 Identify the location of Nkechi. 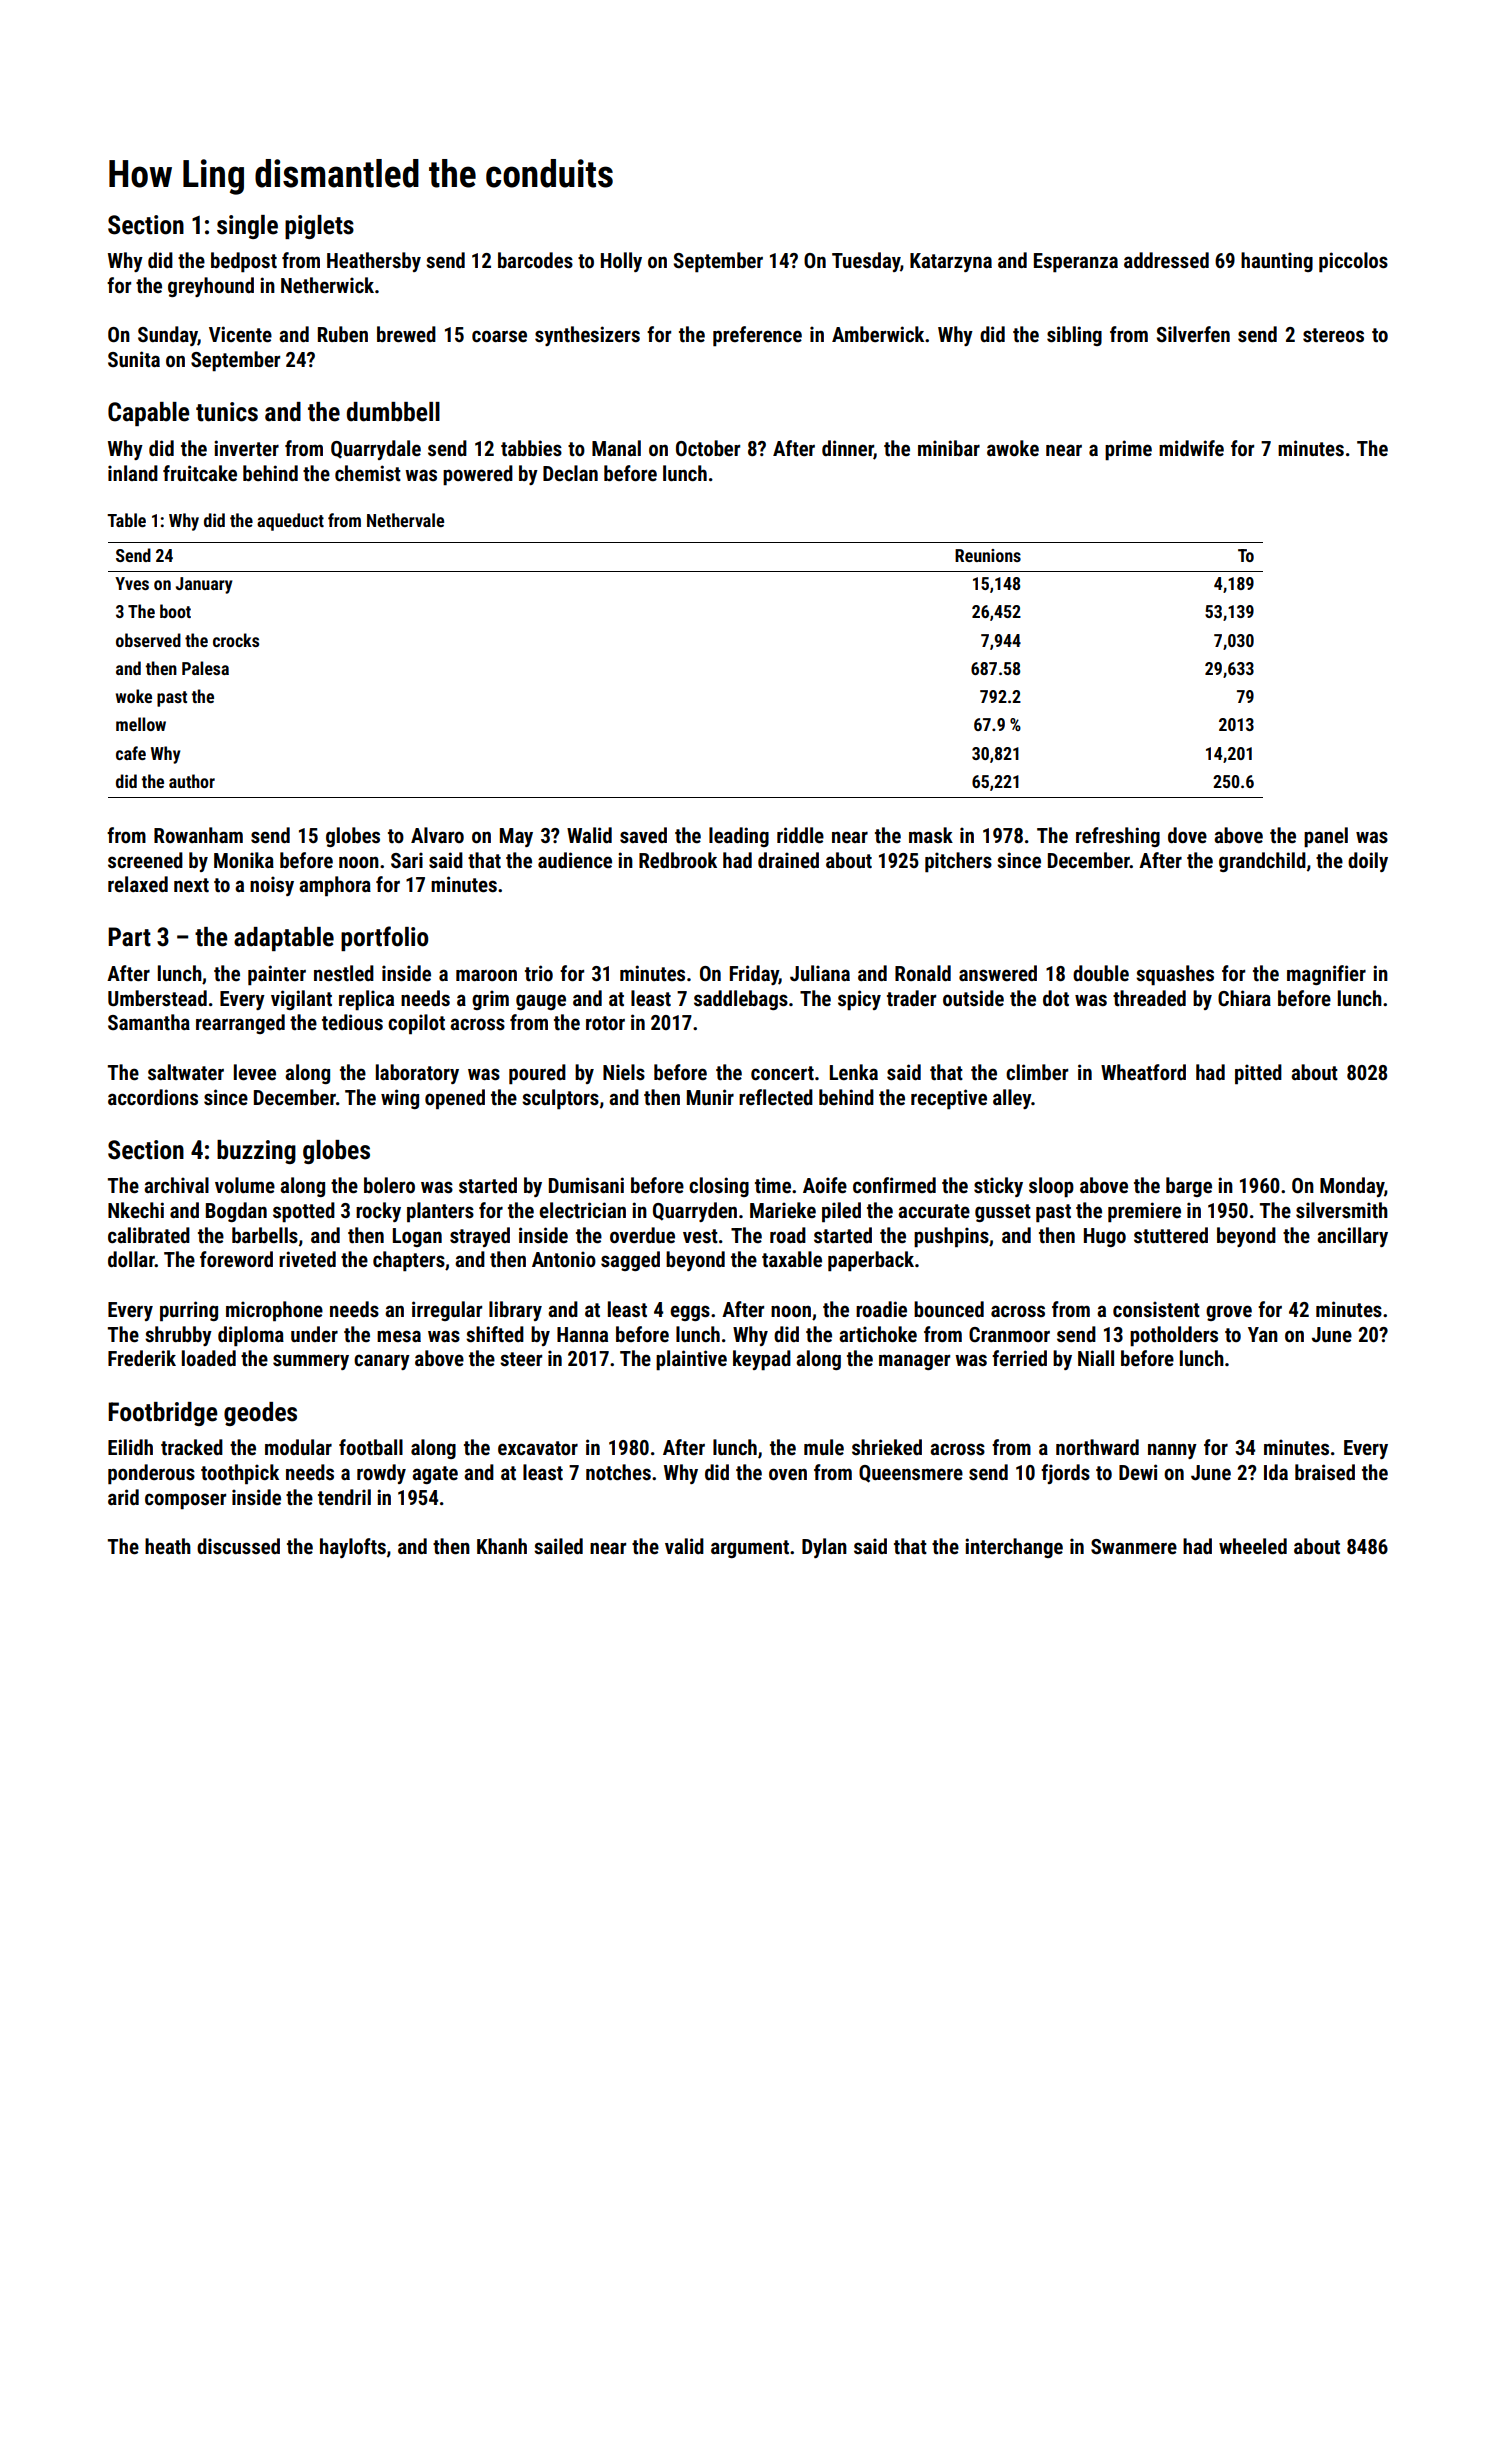
(136, 1210).
